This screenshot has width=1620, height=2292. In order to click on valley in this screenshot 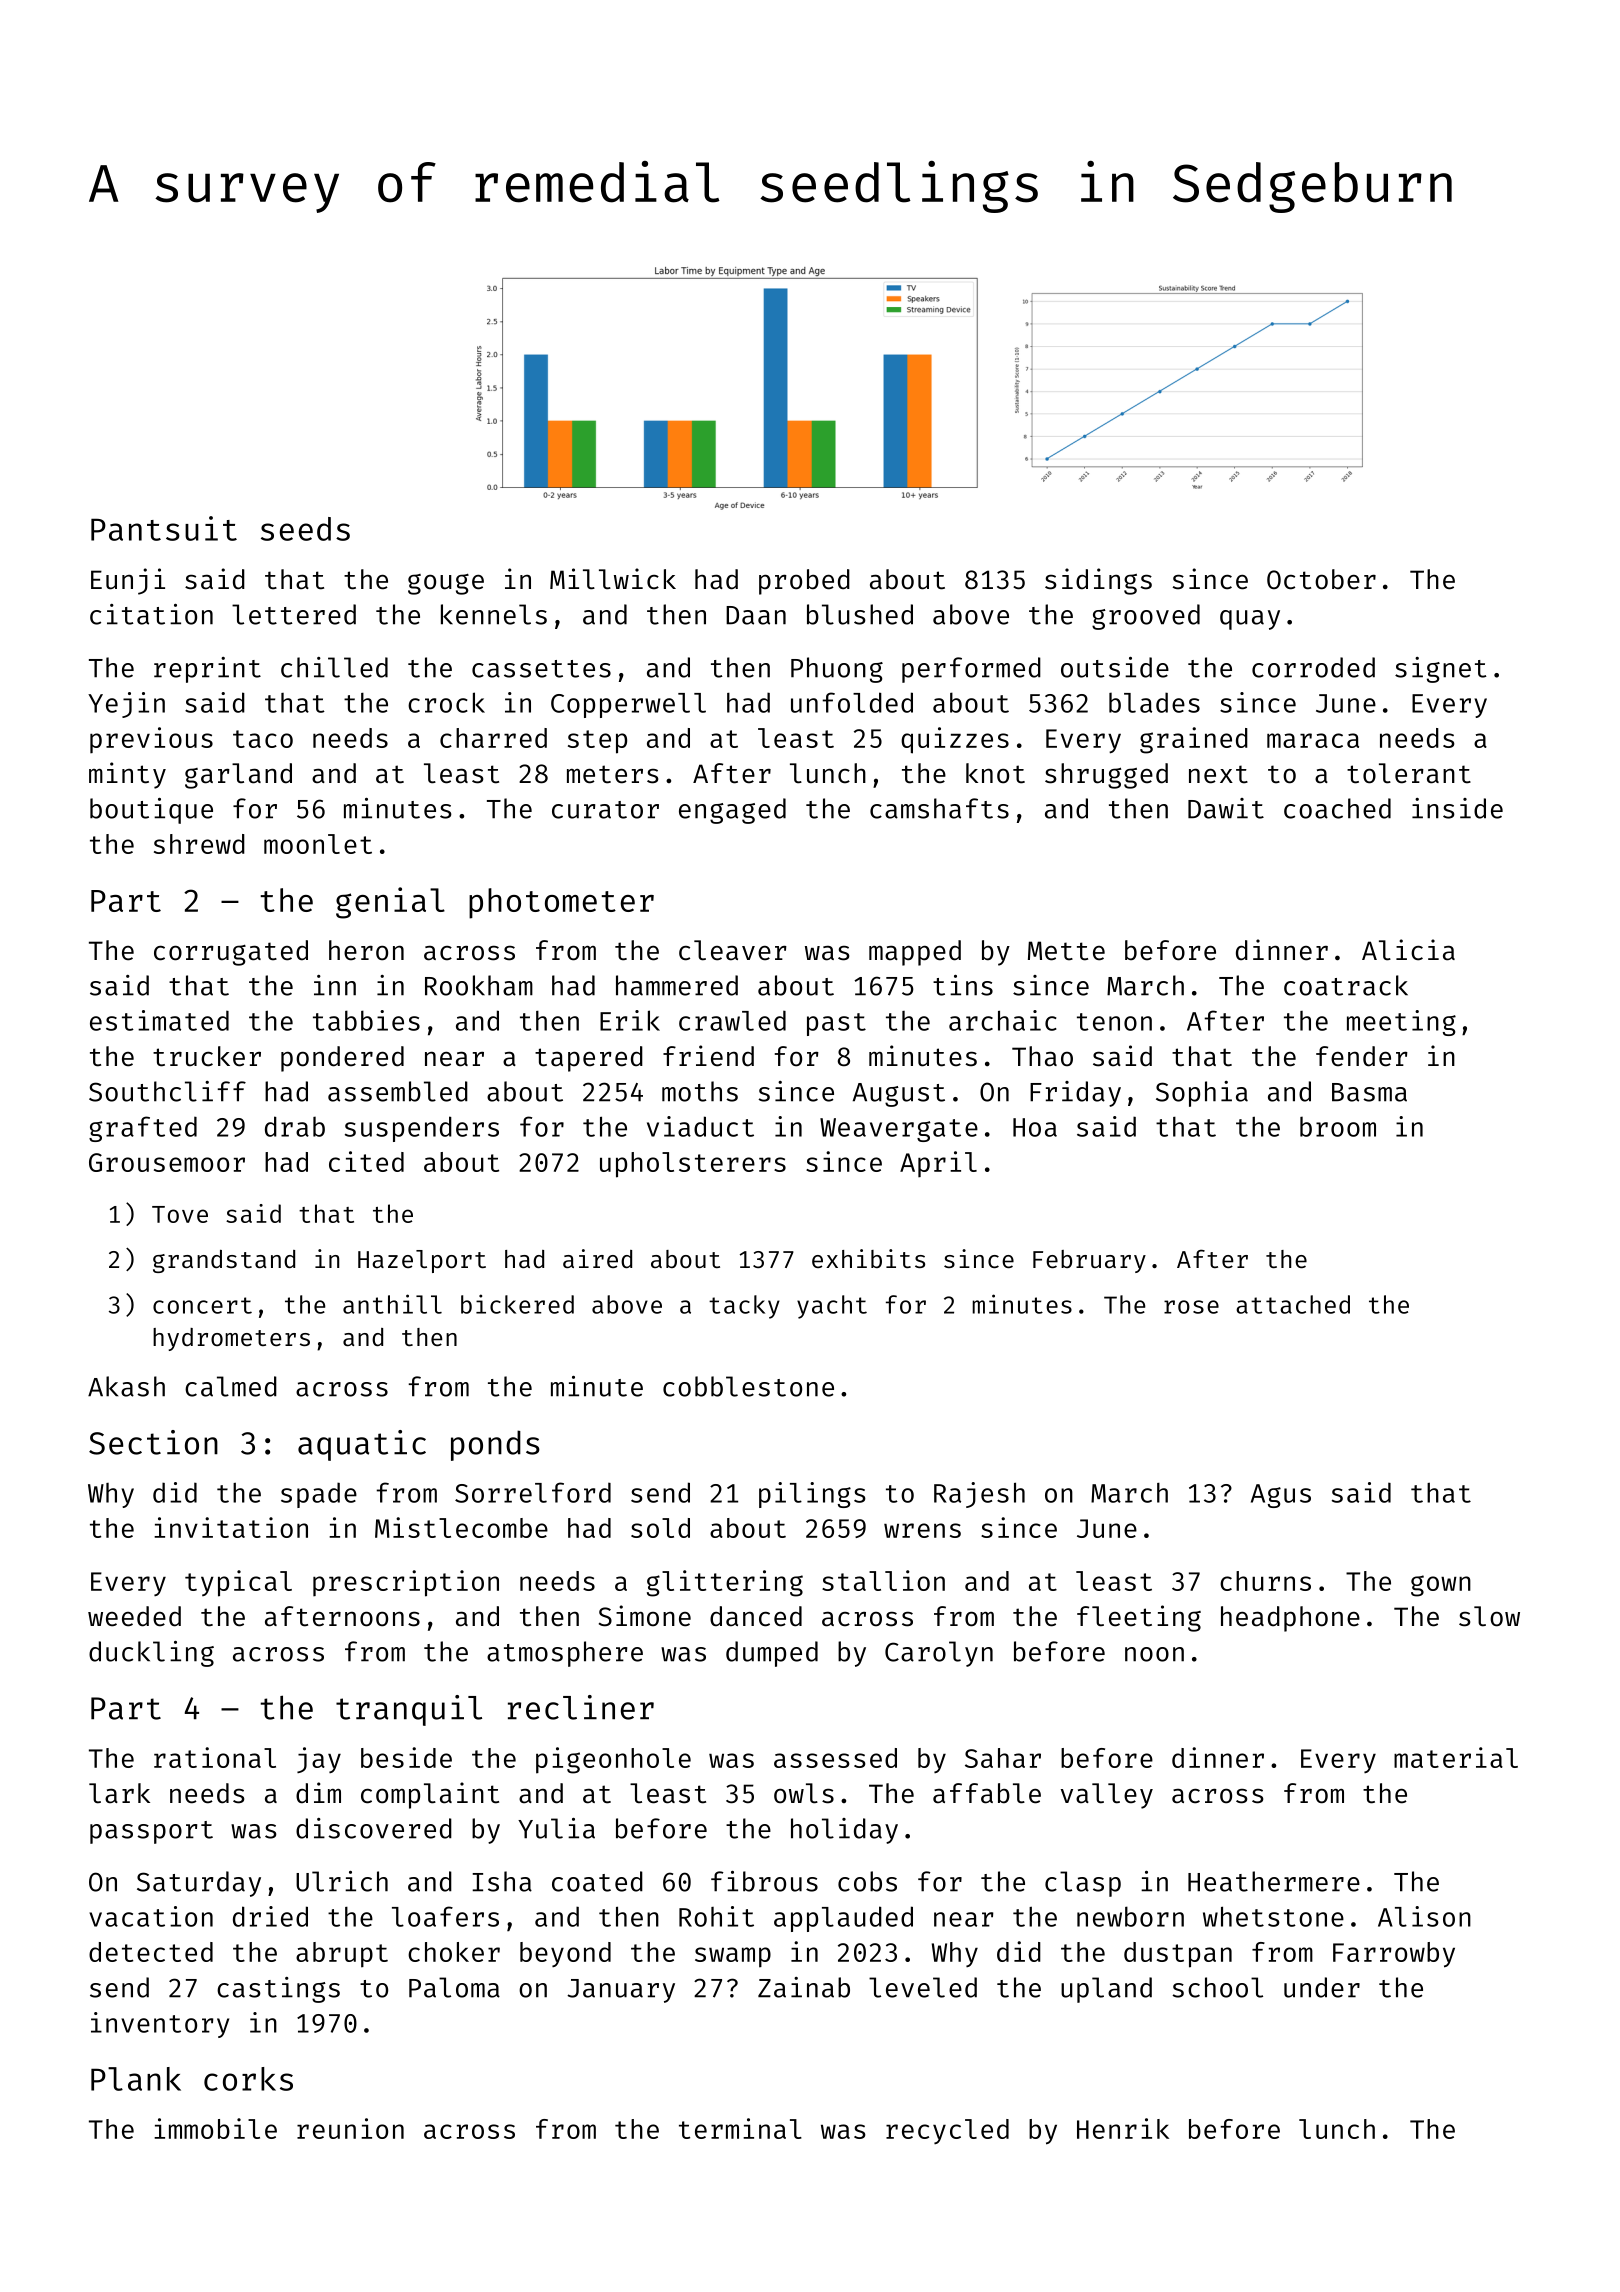, I will do `click(1107, 1796)`.
